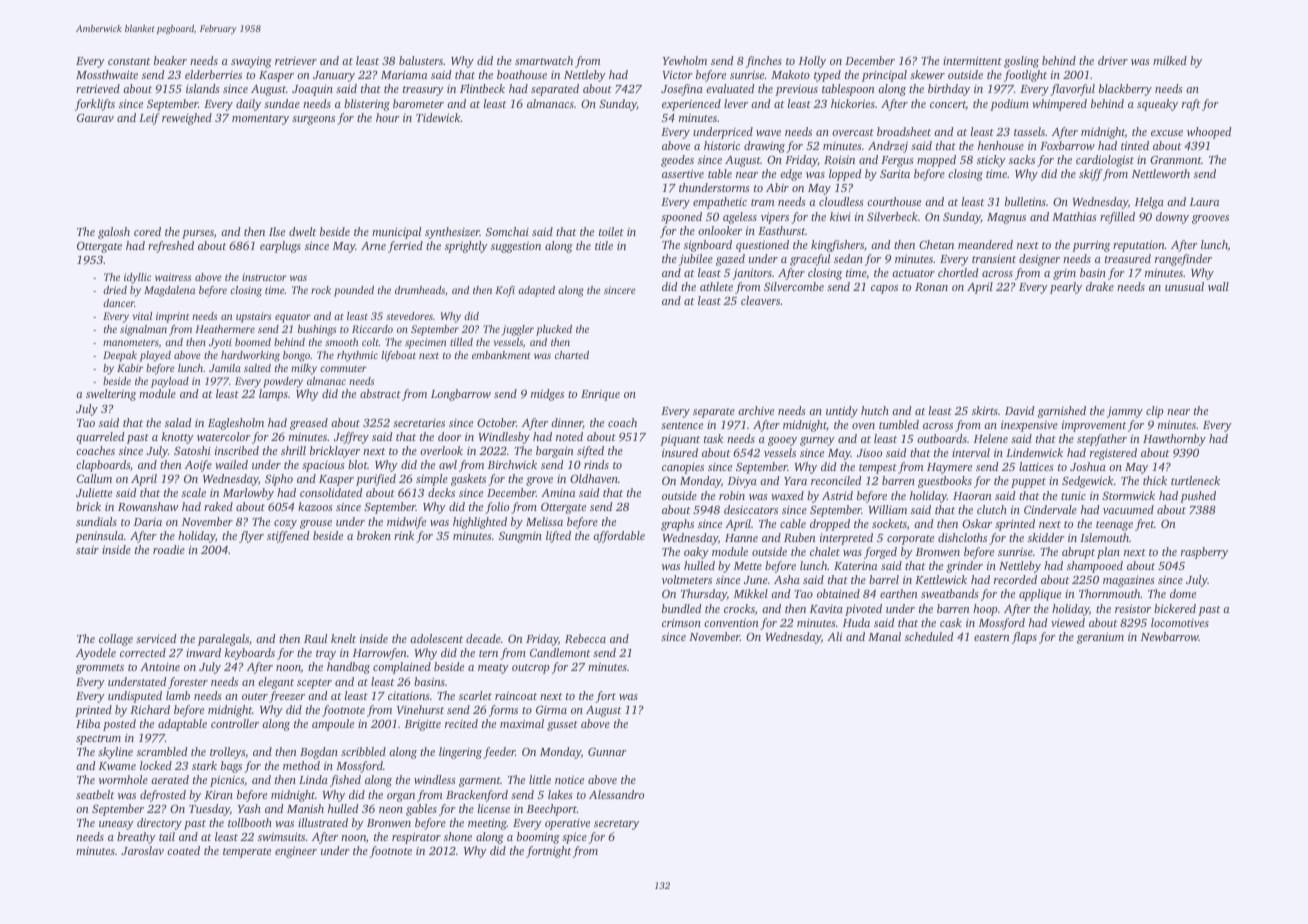 The height and width of the document is (924, 1308). I want to click on decade, so click(483, 638).
